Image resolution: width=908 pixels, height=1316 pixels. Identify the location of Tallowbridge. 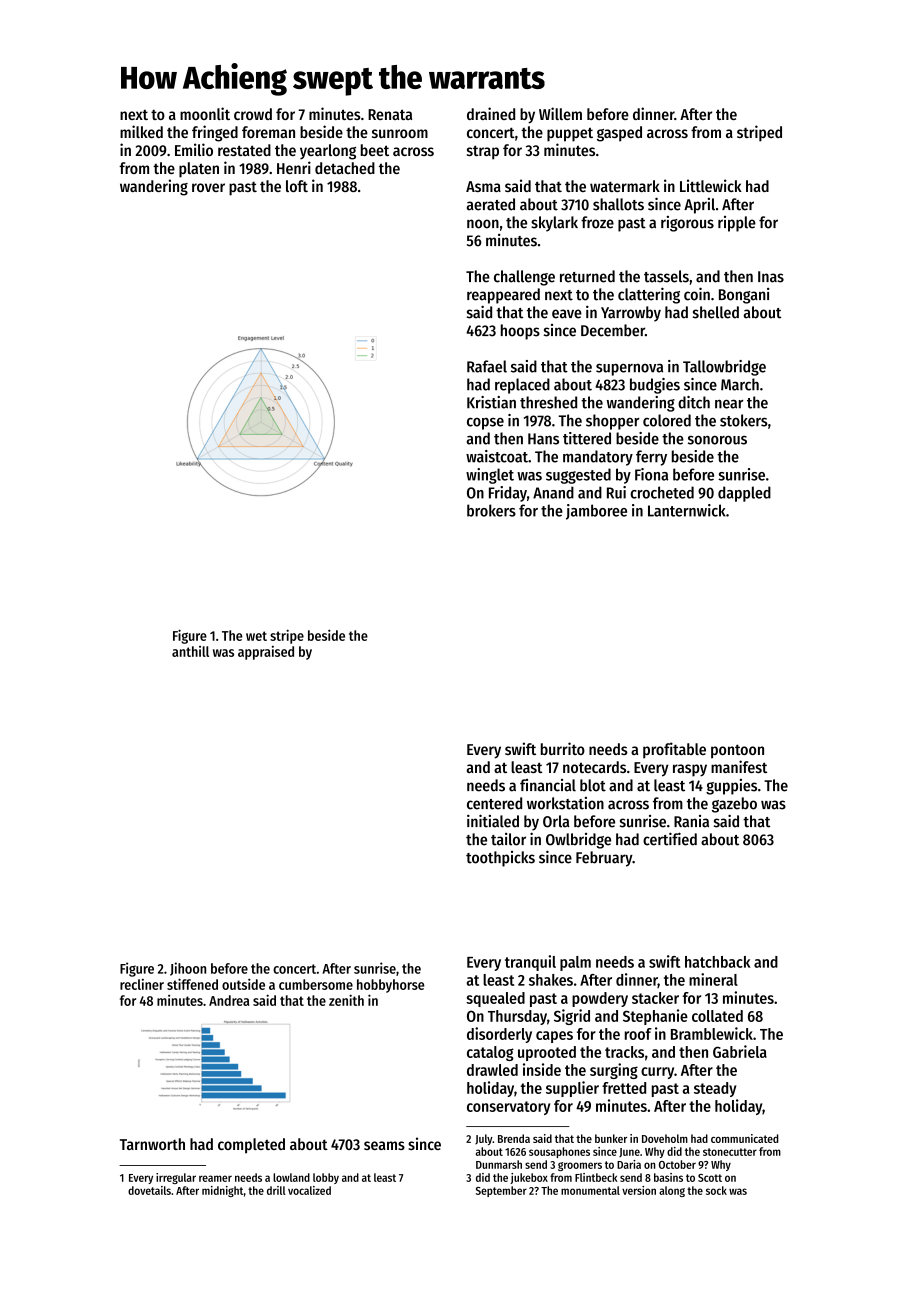
(724, 368).
